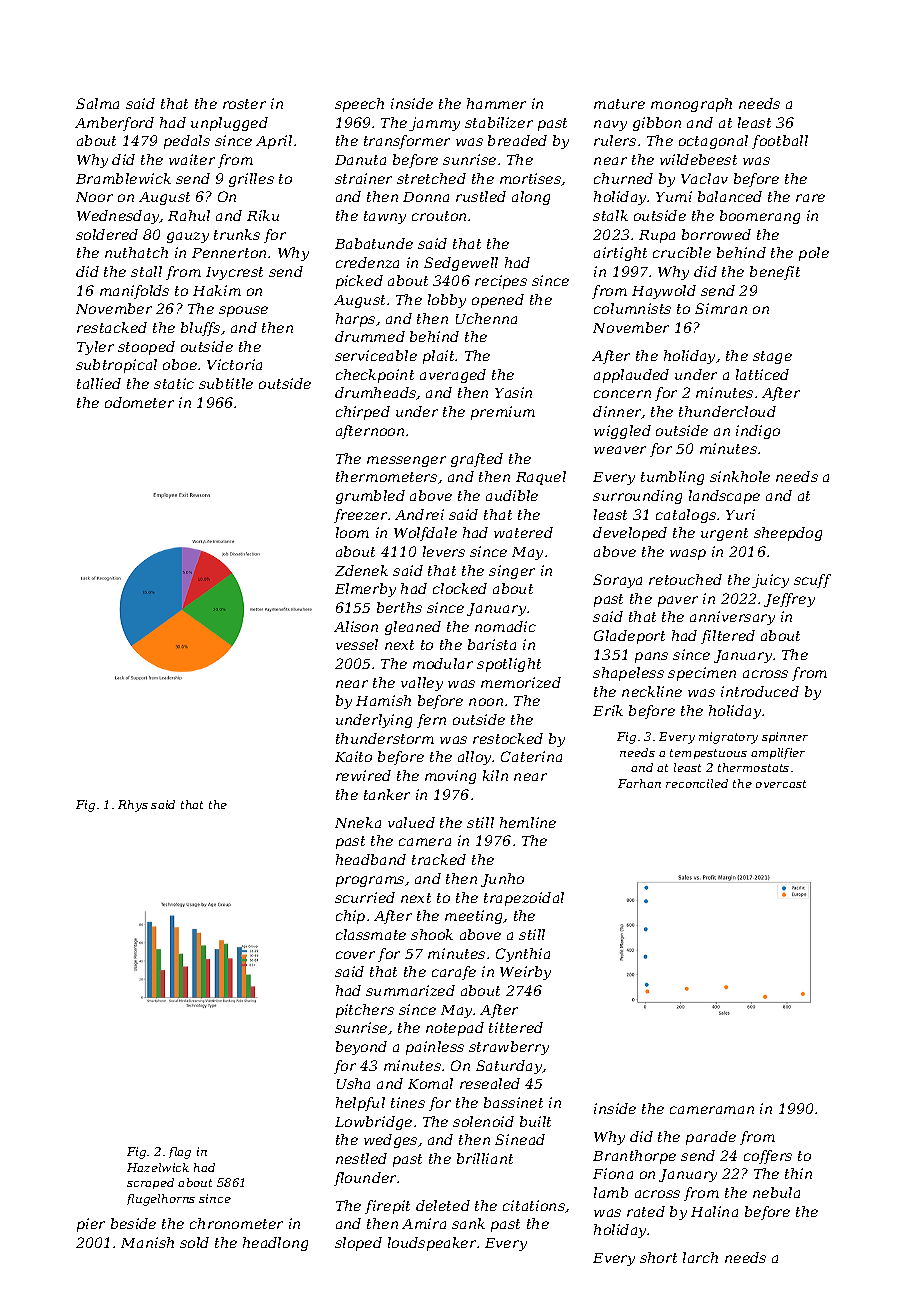 The width and height of the document is (908, 1316). Describe the element at coordinates (356, 626) in the document. I see `Alison` at that location.
